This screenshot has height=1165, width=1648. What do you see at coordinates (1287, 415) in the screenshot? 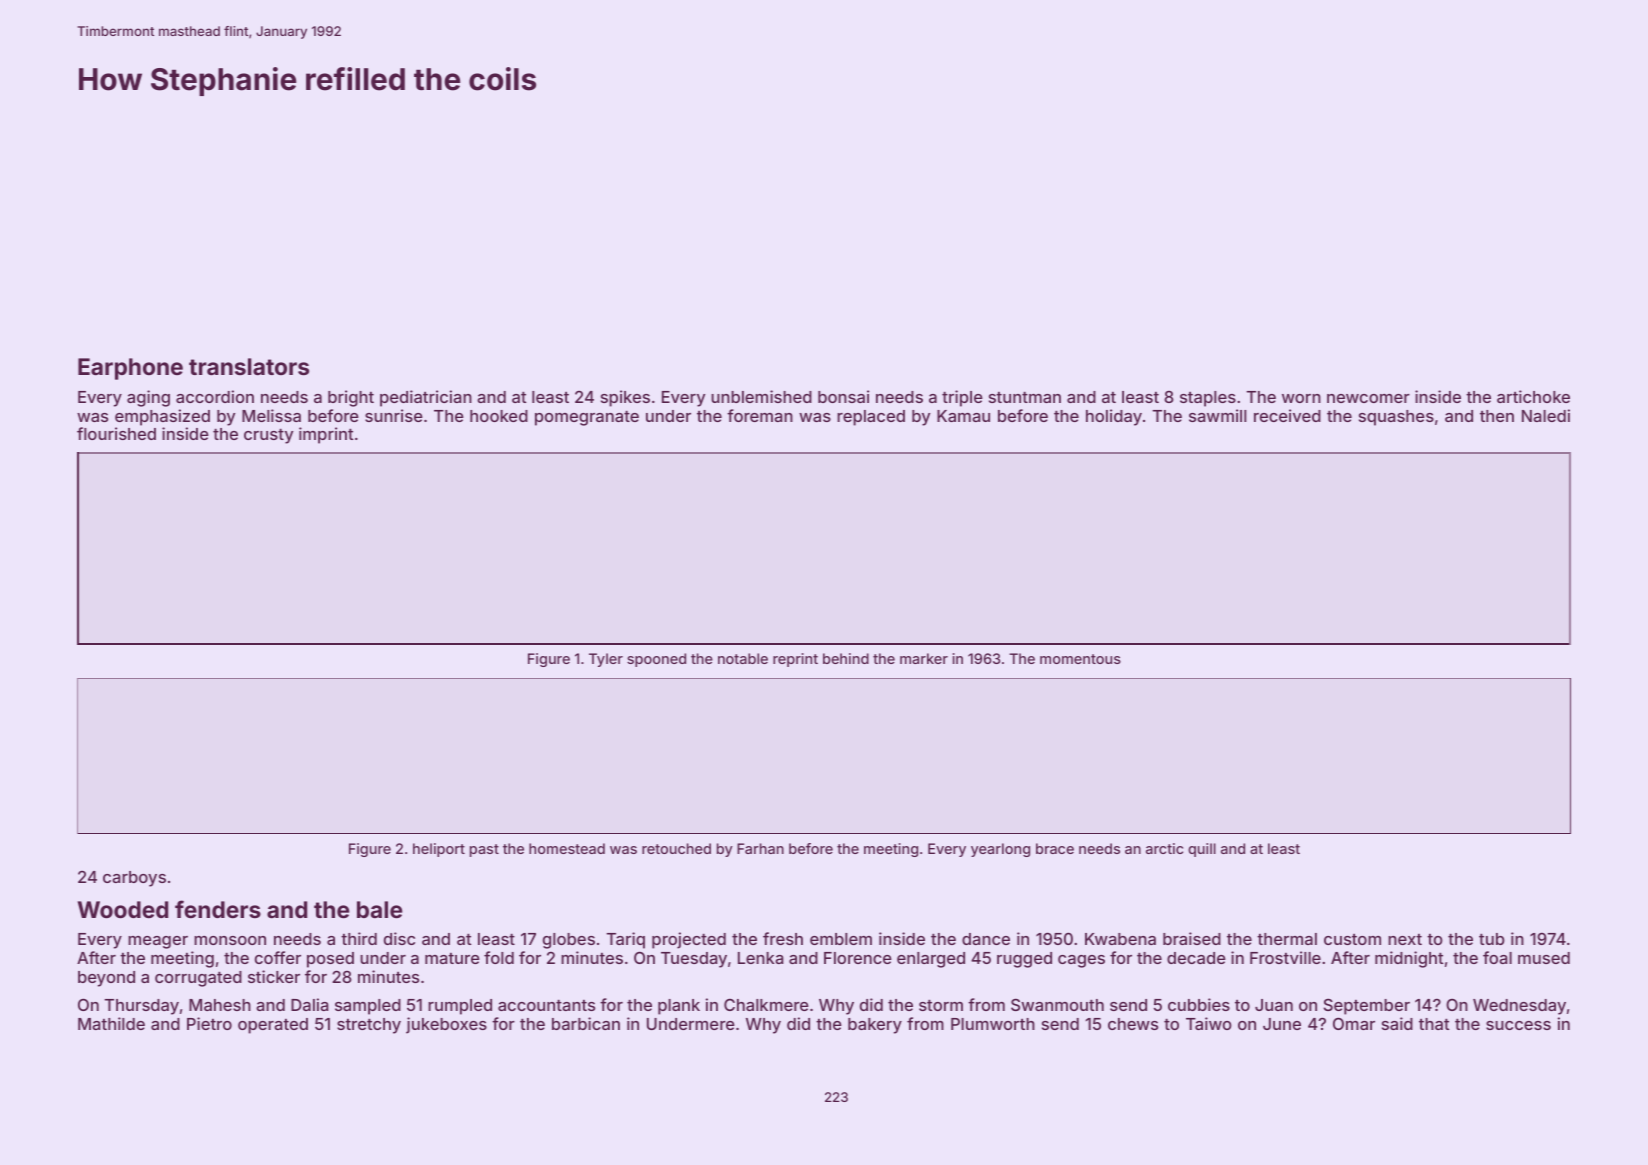
I see `received` at bounding box center [1287, 415].
